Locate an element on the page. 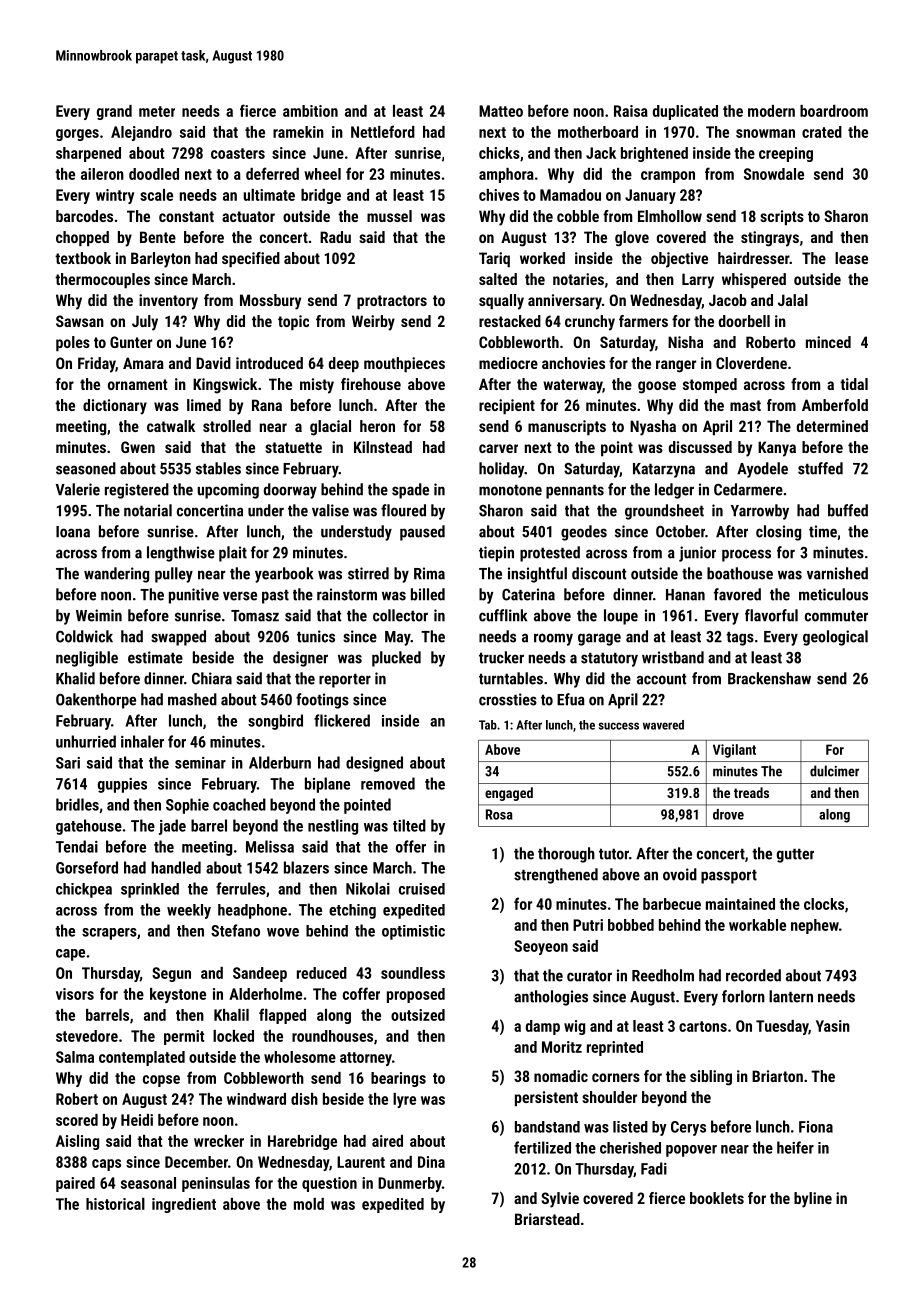  Salma is located at coordinates (75, 1057).
